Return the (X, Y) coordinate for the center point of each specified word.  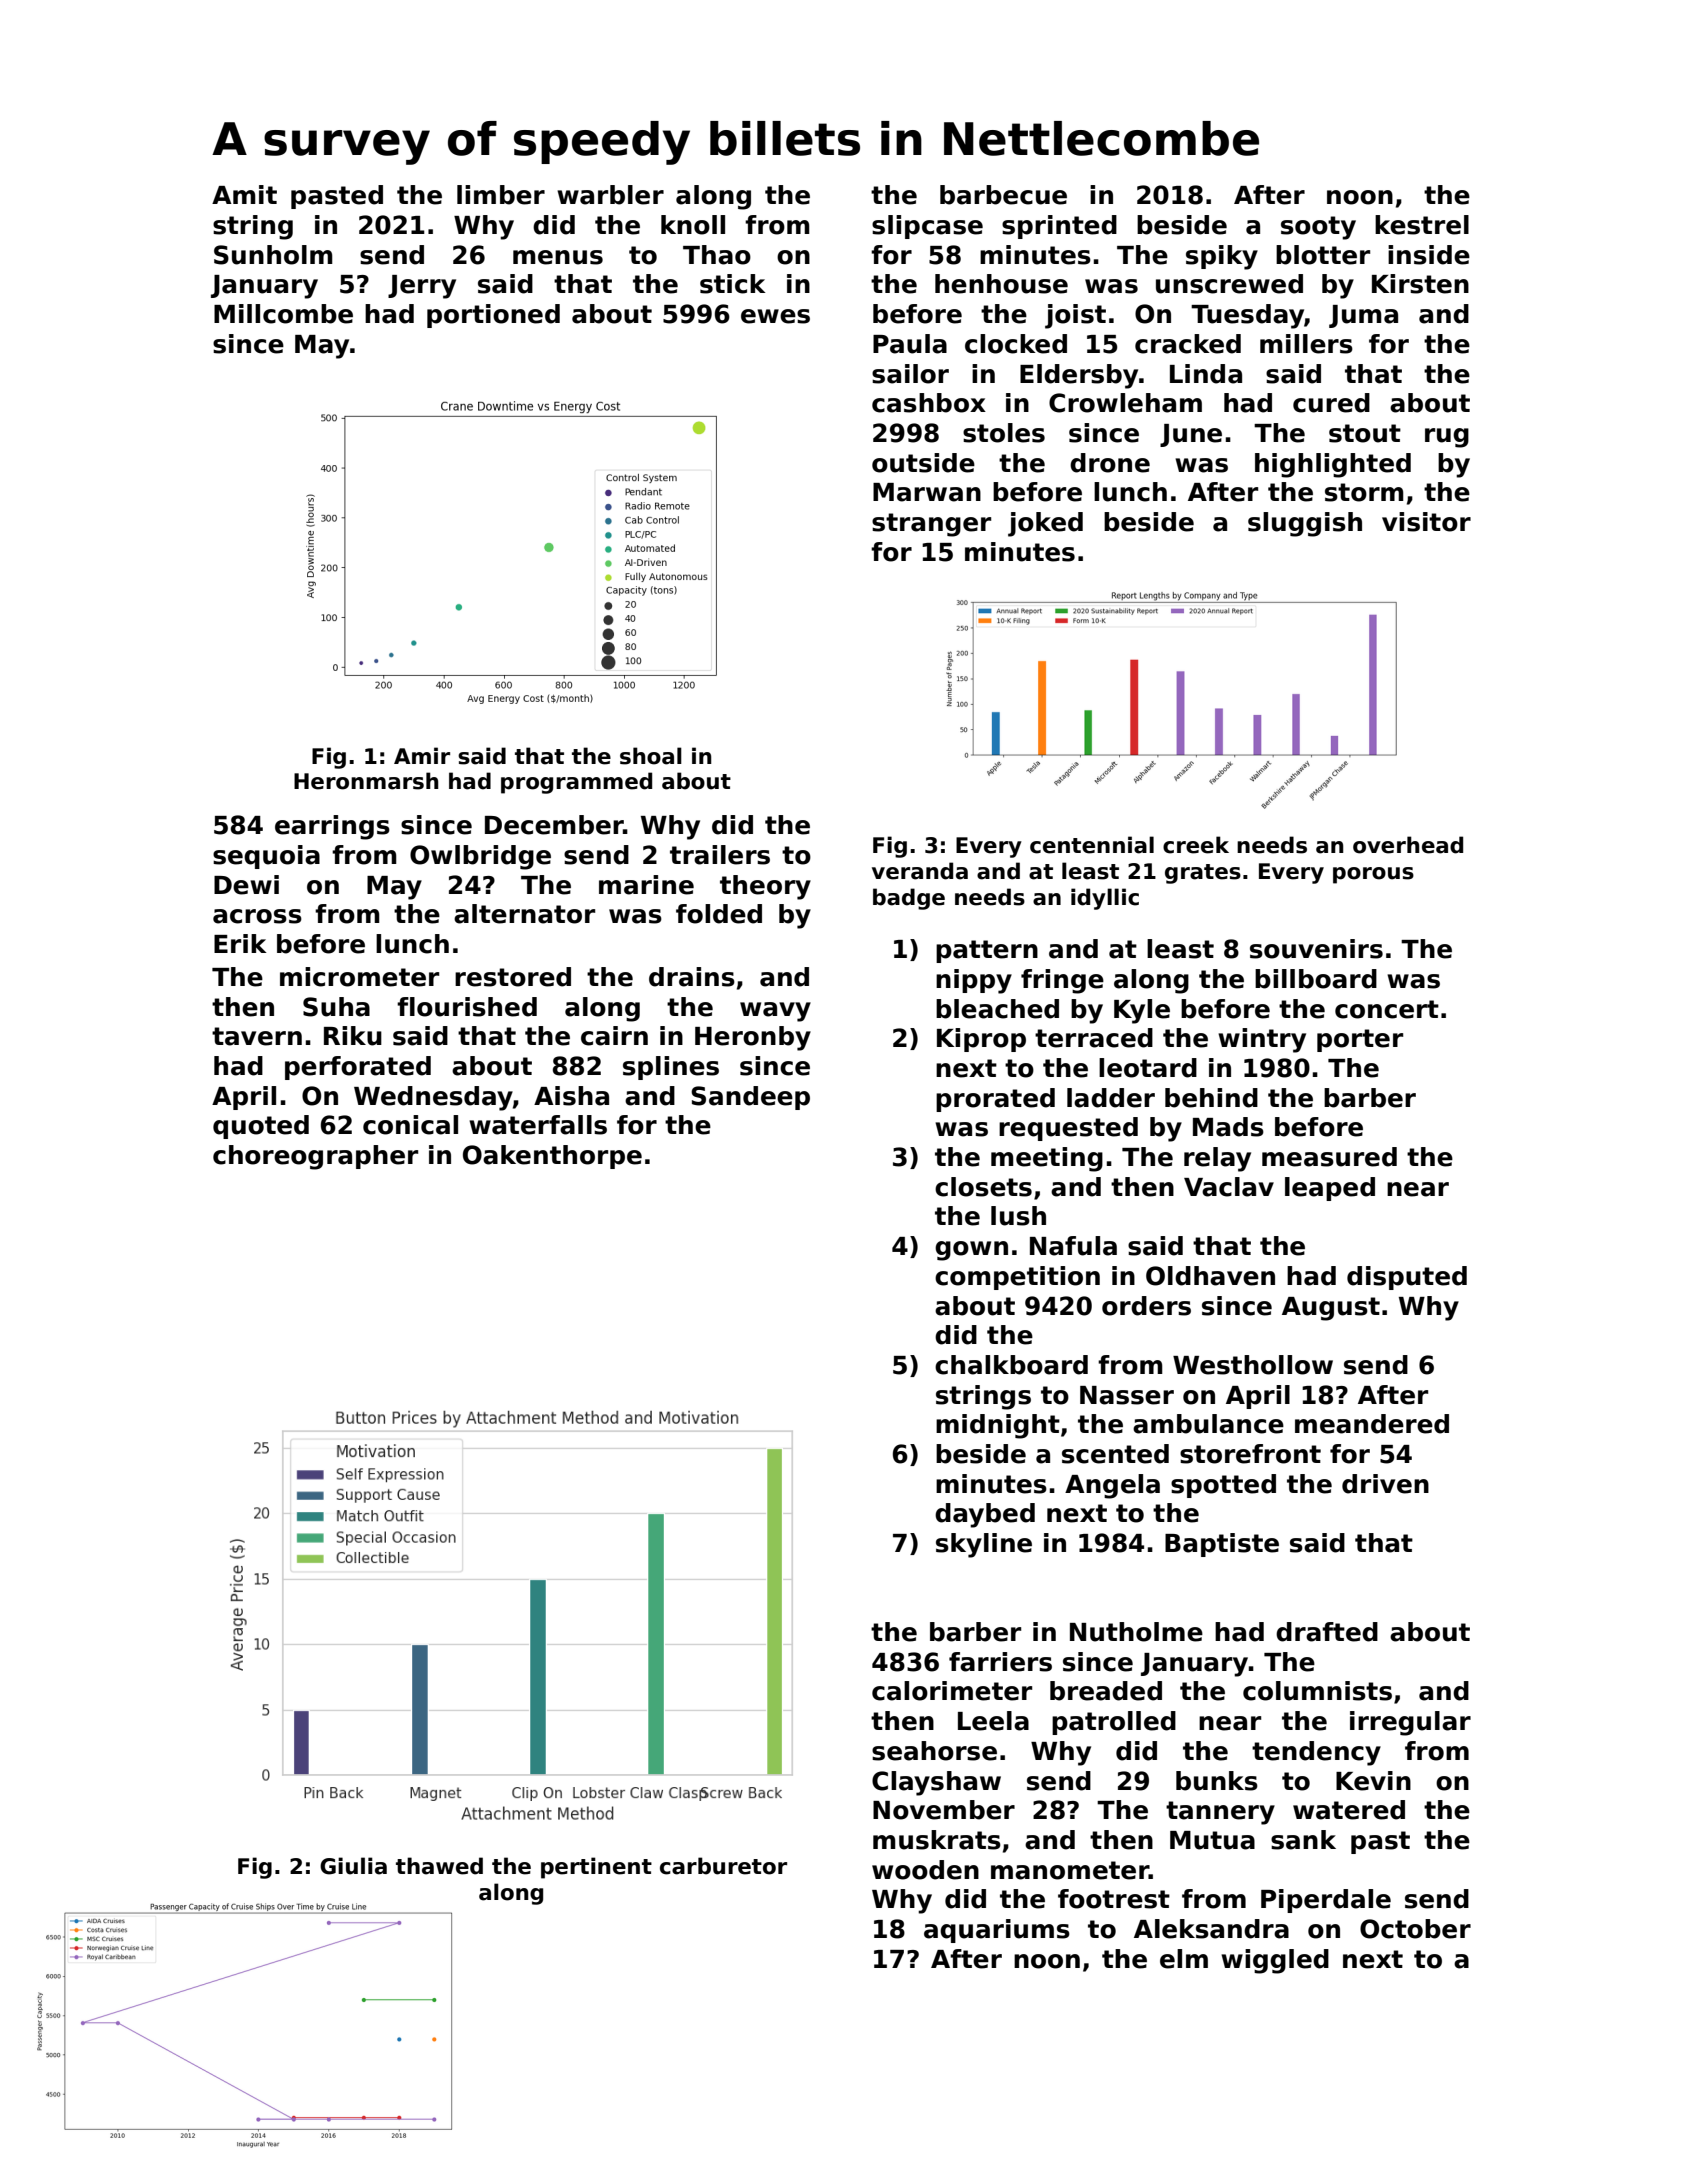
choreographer (315, 1157)
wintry (1262, 1040)
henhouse (1001, 284)
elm (1184, 1959)
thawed (439, 1866)
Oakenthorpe (552, 1157)
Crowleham (1125, 403)
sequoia (266, 857)
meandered (1372, 1424)
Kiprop (981, 1040)
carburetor (723, 1866)
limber (501, 195)
